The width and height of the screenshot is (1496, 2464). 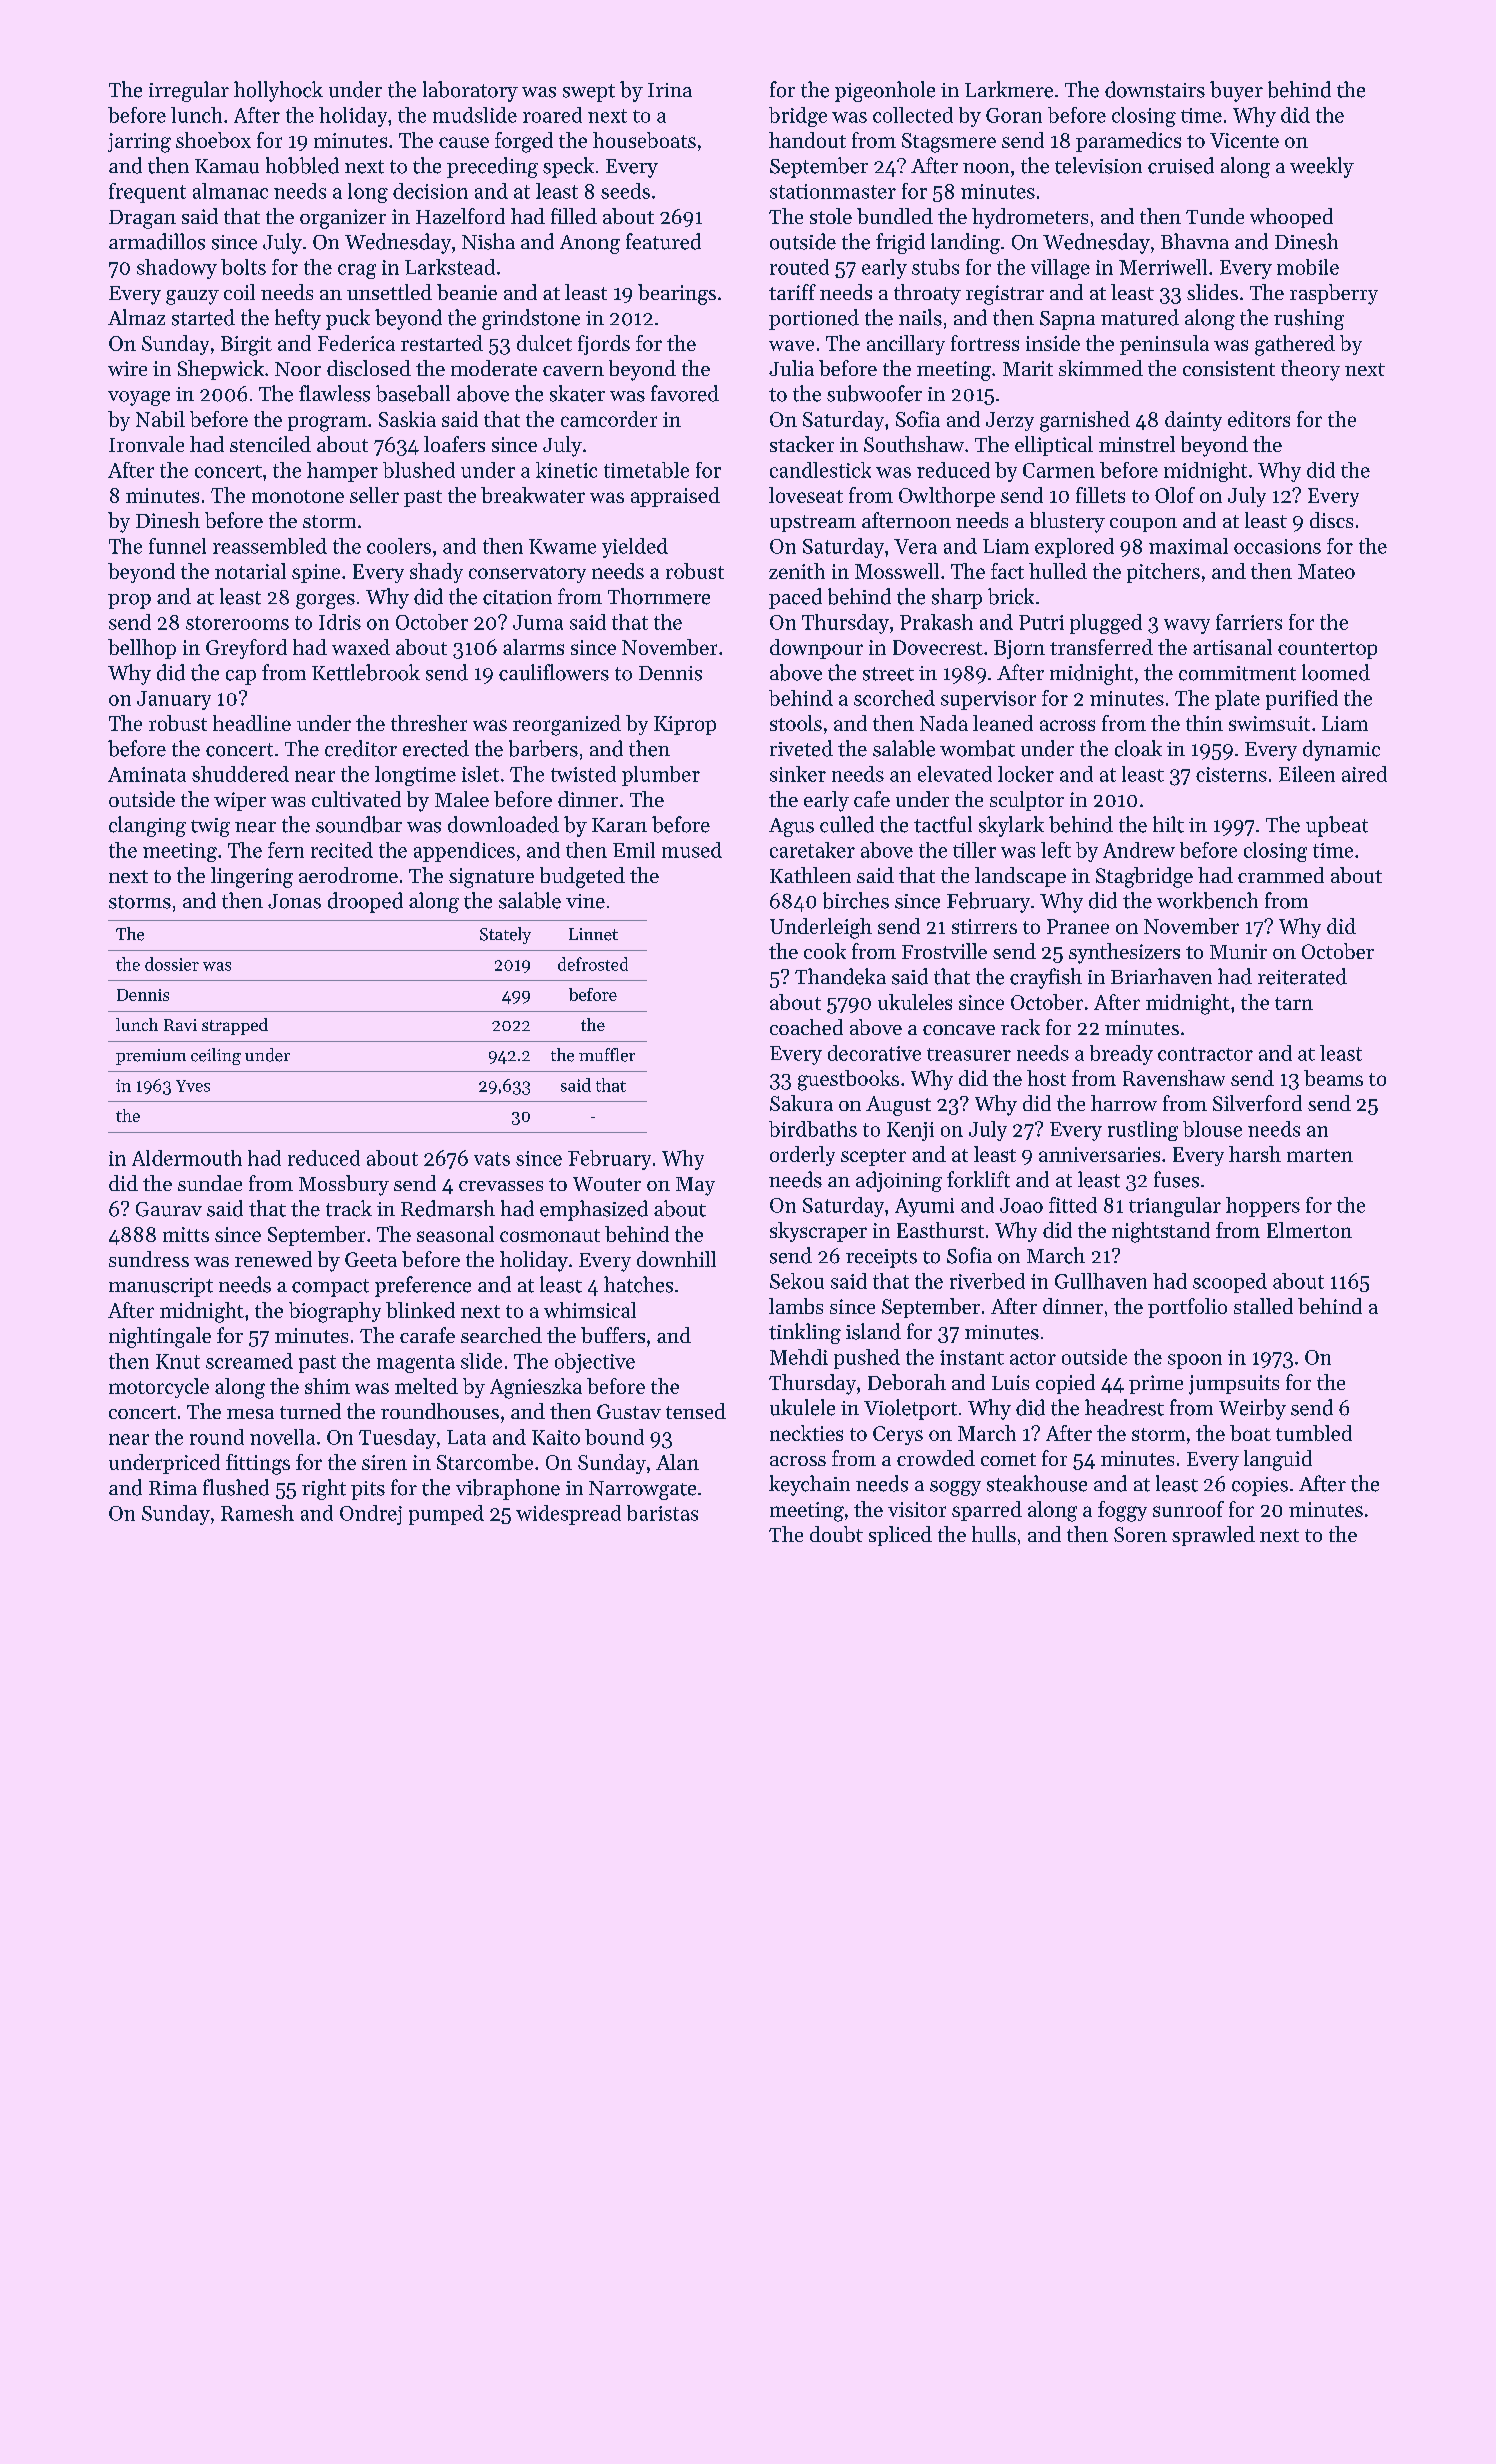 What do you see at coordinates (791, 345) in the screenshot?
I see `wave` at bounding box center [791, 345].
